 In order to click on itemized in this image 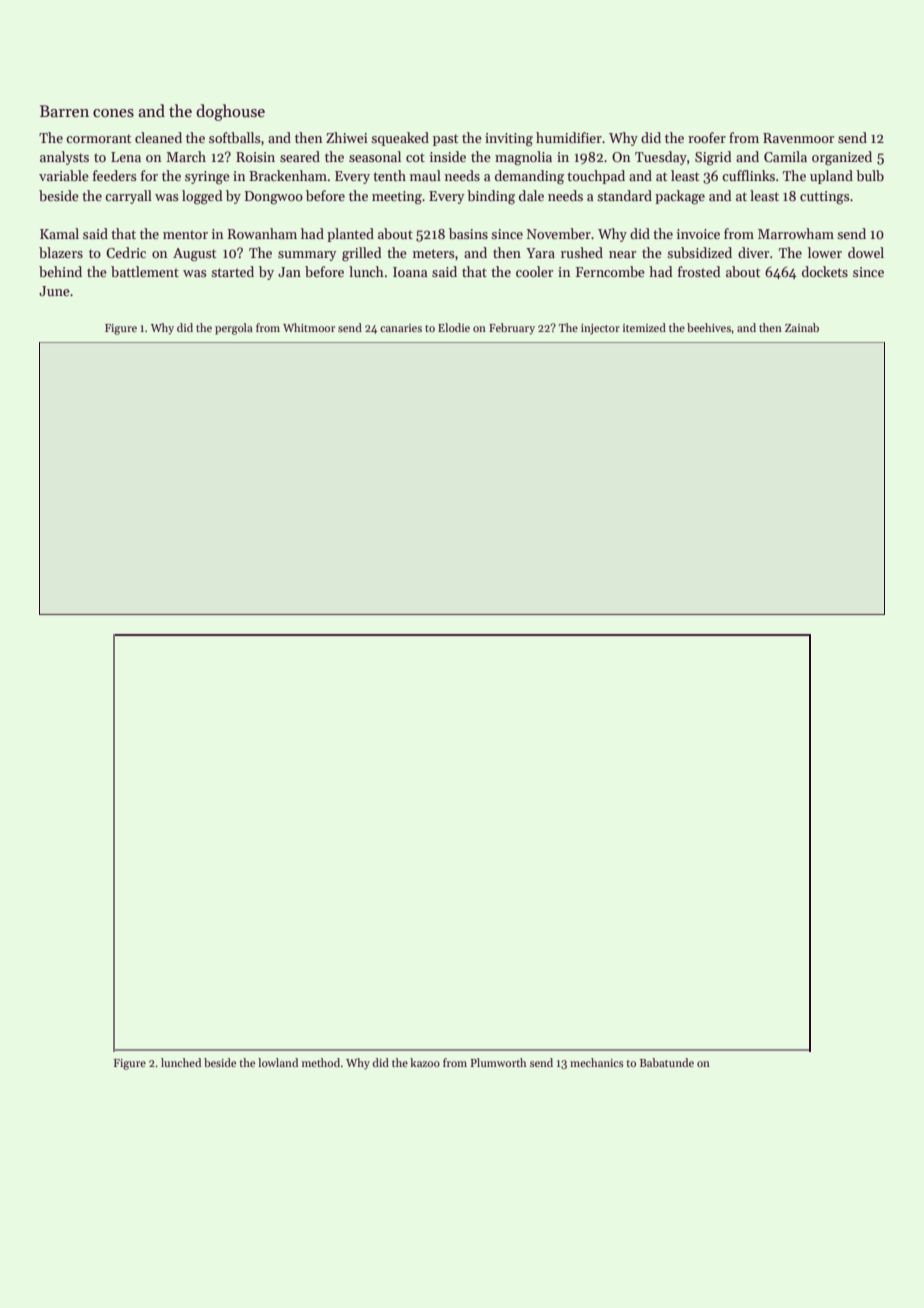, I will do `click(644, 327)`.
